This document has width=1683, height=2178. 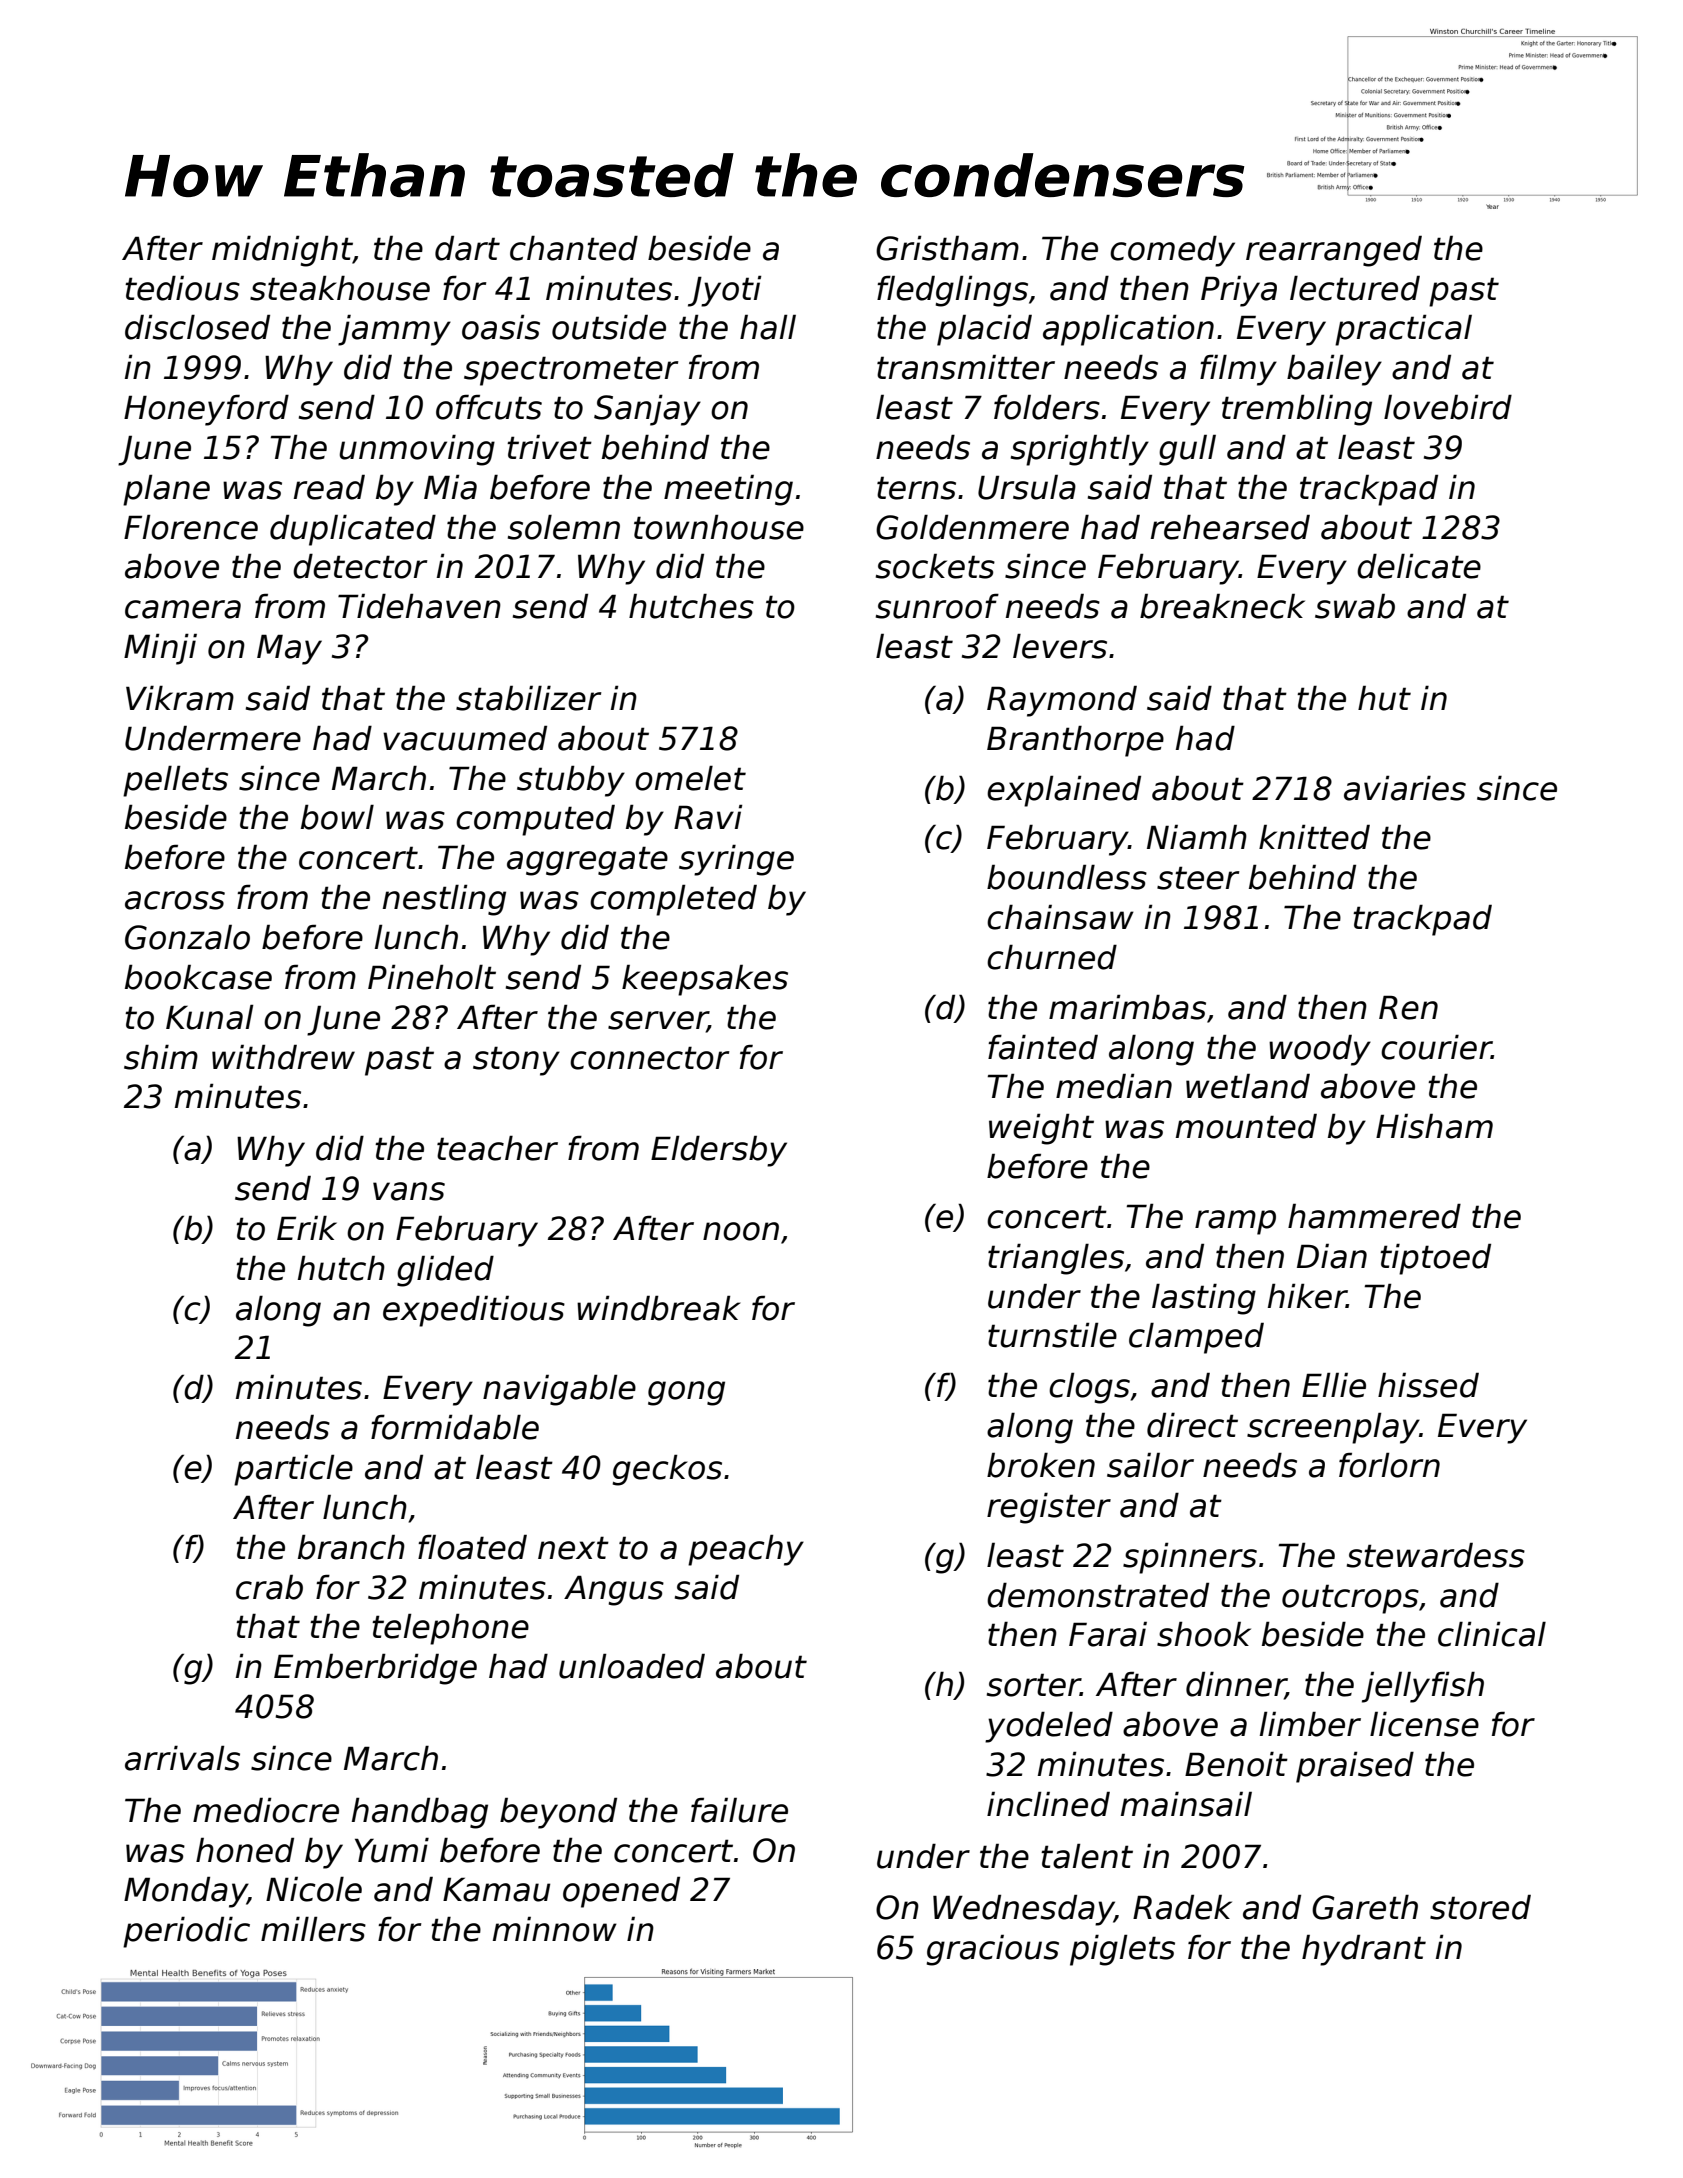 I want to click on townhouse, so click(x=719, y=527).
